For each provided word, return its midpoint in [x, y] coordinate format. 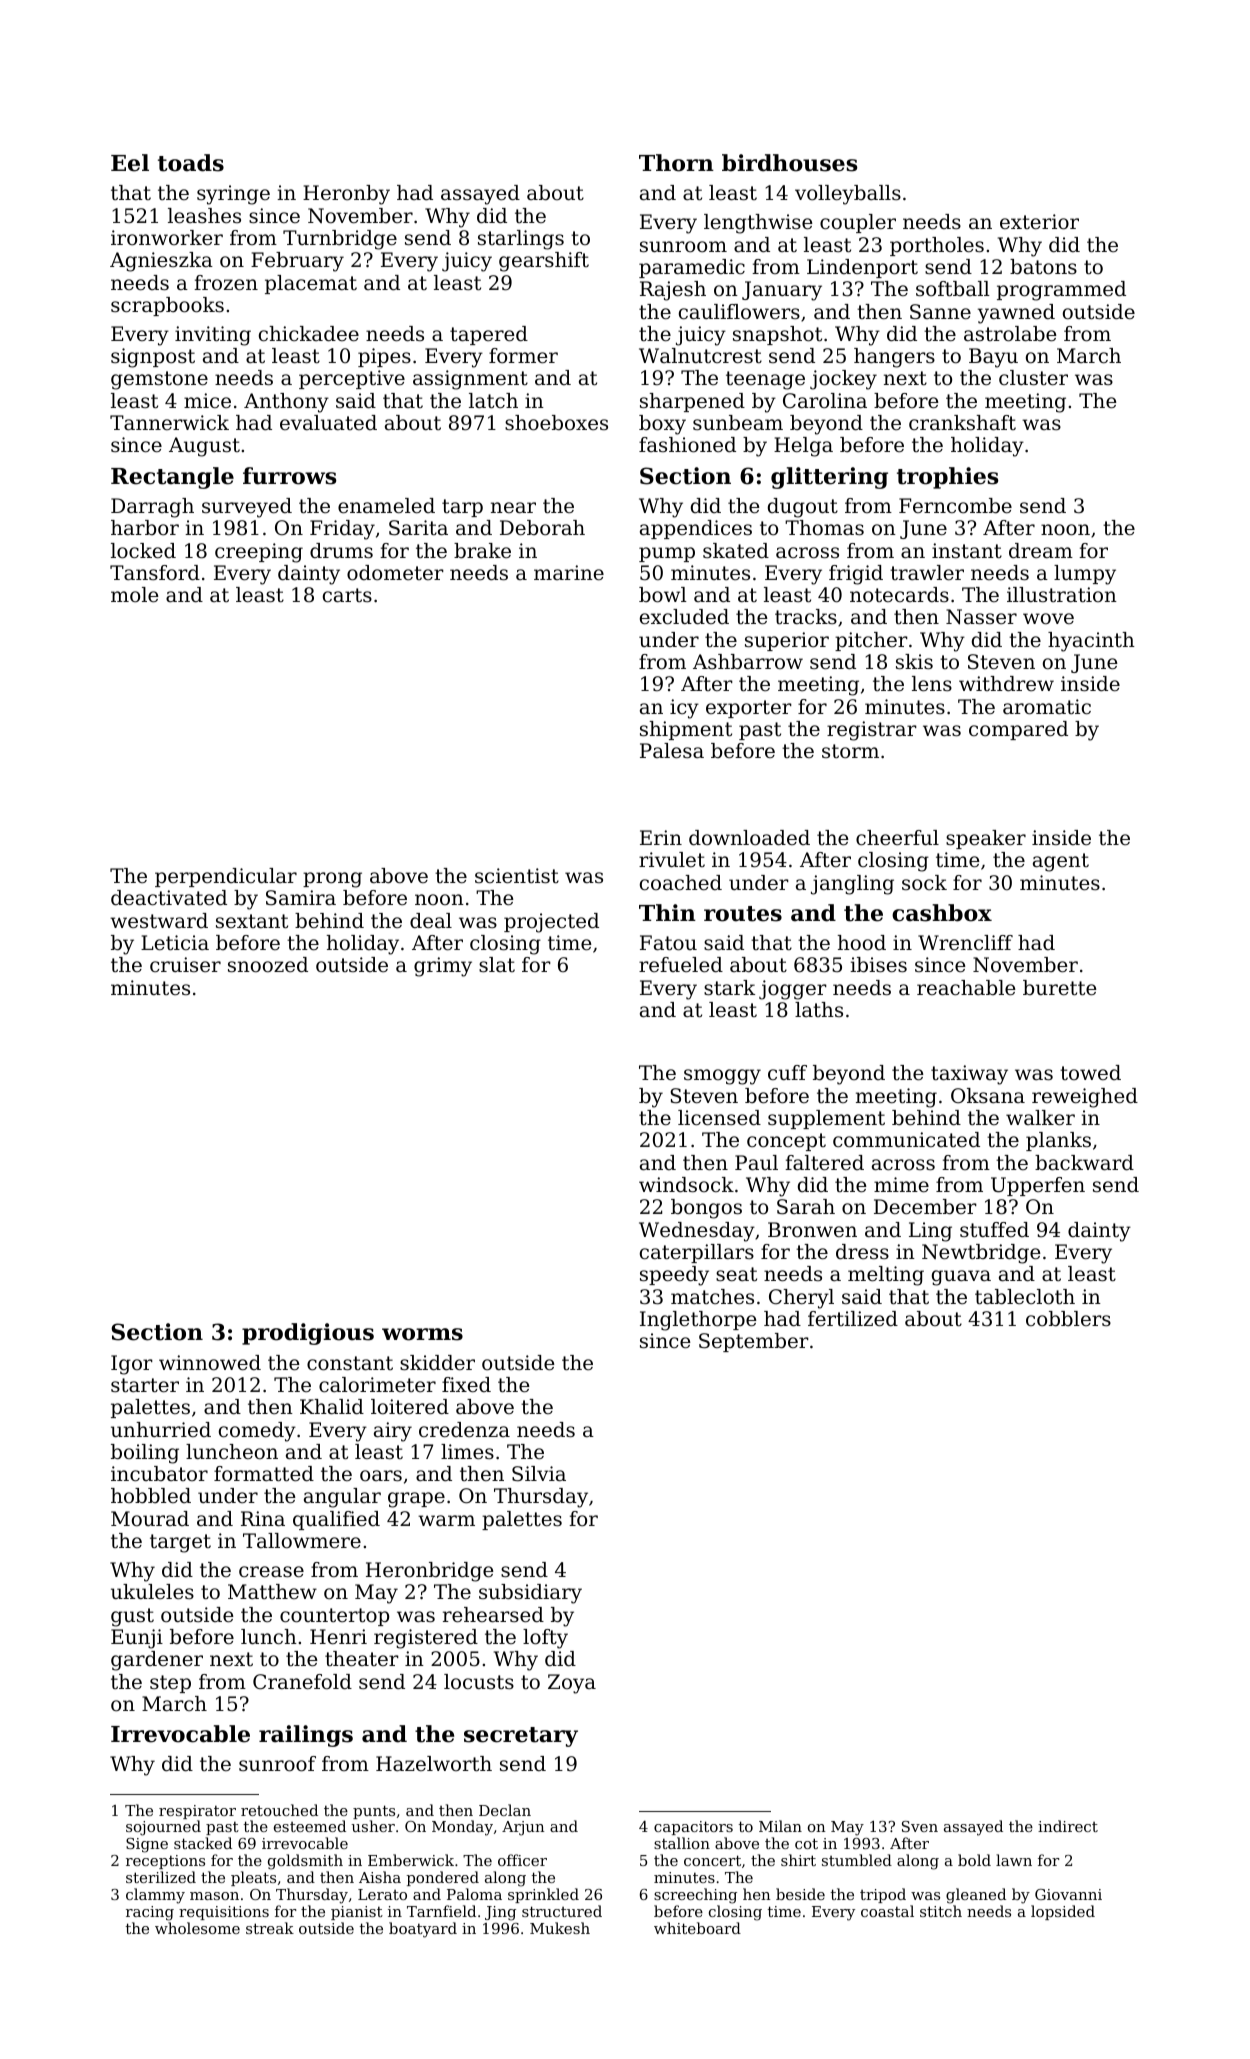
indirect [1068, 1826]
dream [1041, 551]
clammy [155, 1896]
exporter [749, 709]
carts [347, 595]
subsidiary [530, 1594]
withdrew [1006, 684]
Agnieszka [161, 262]
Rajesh [673, 291]
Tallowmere [302, 1541]
